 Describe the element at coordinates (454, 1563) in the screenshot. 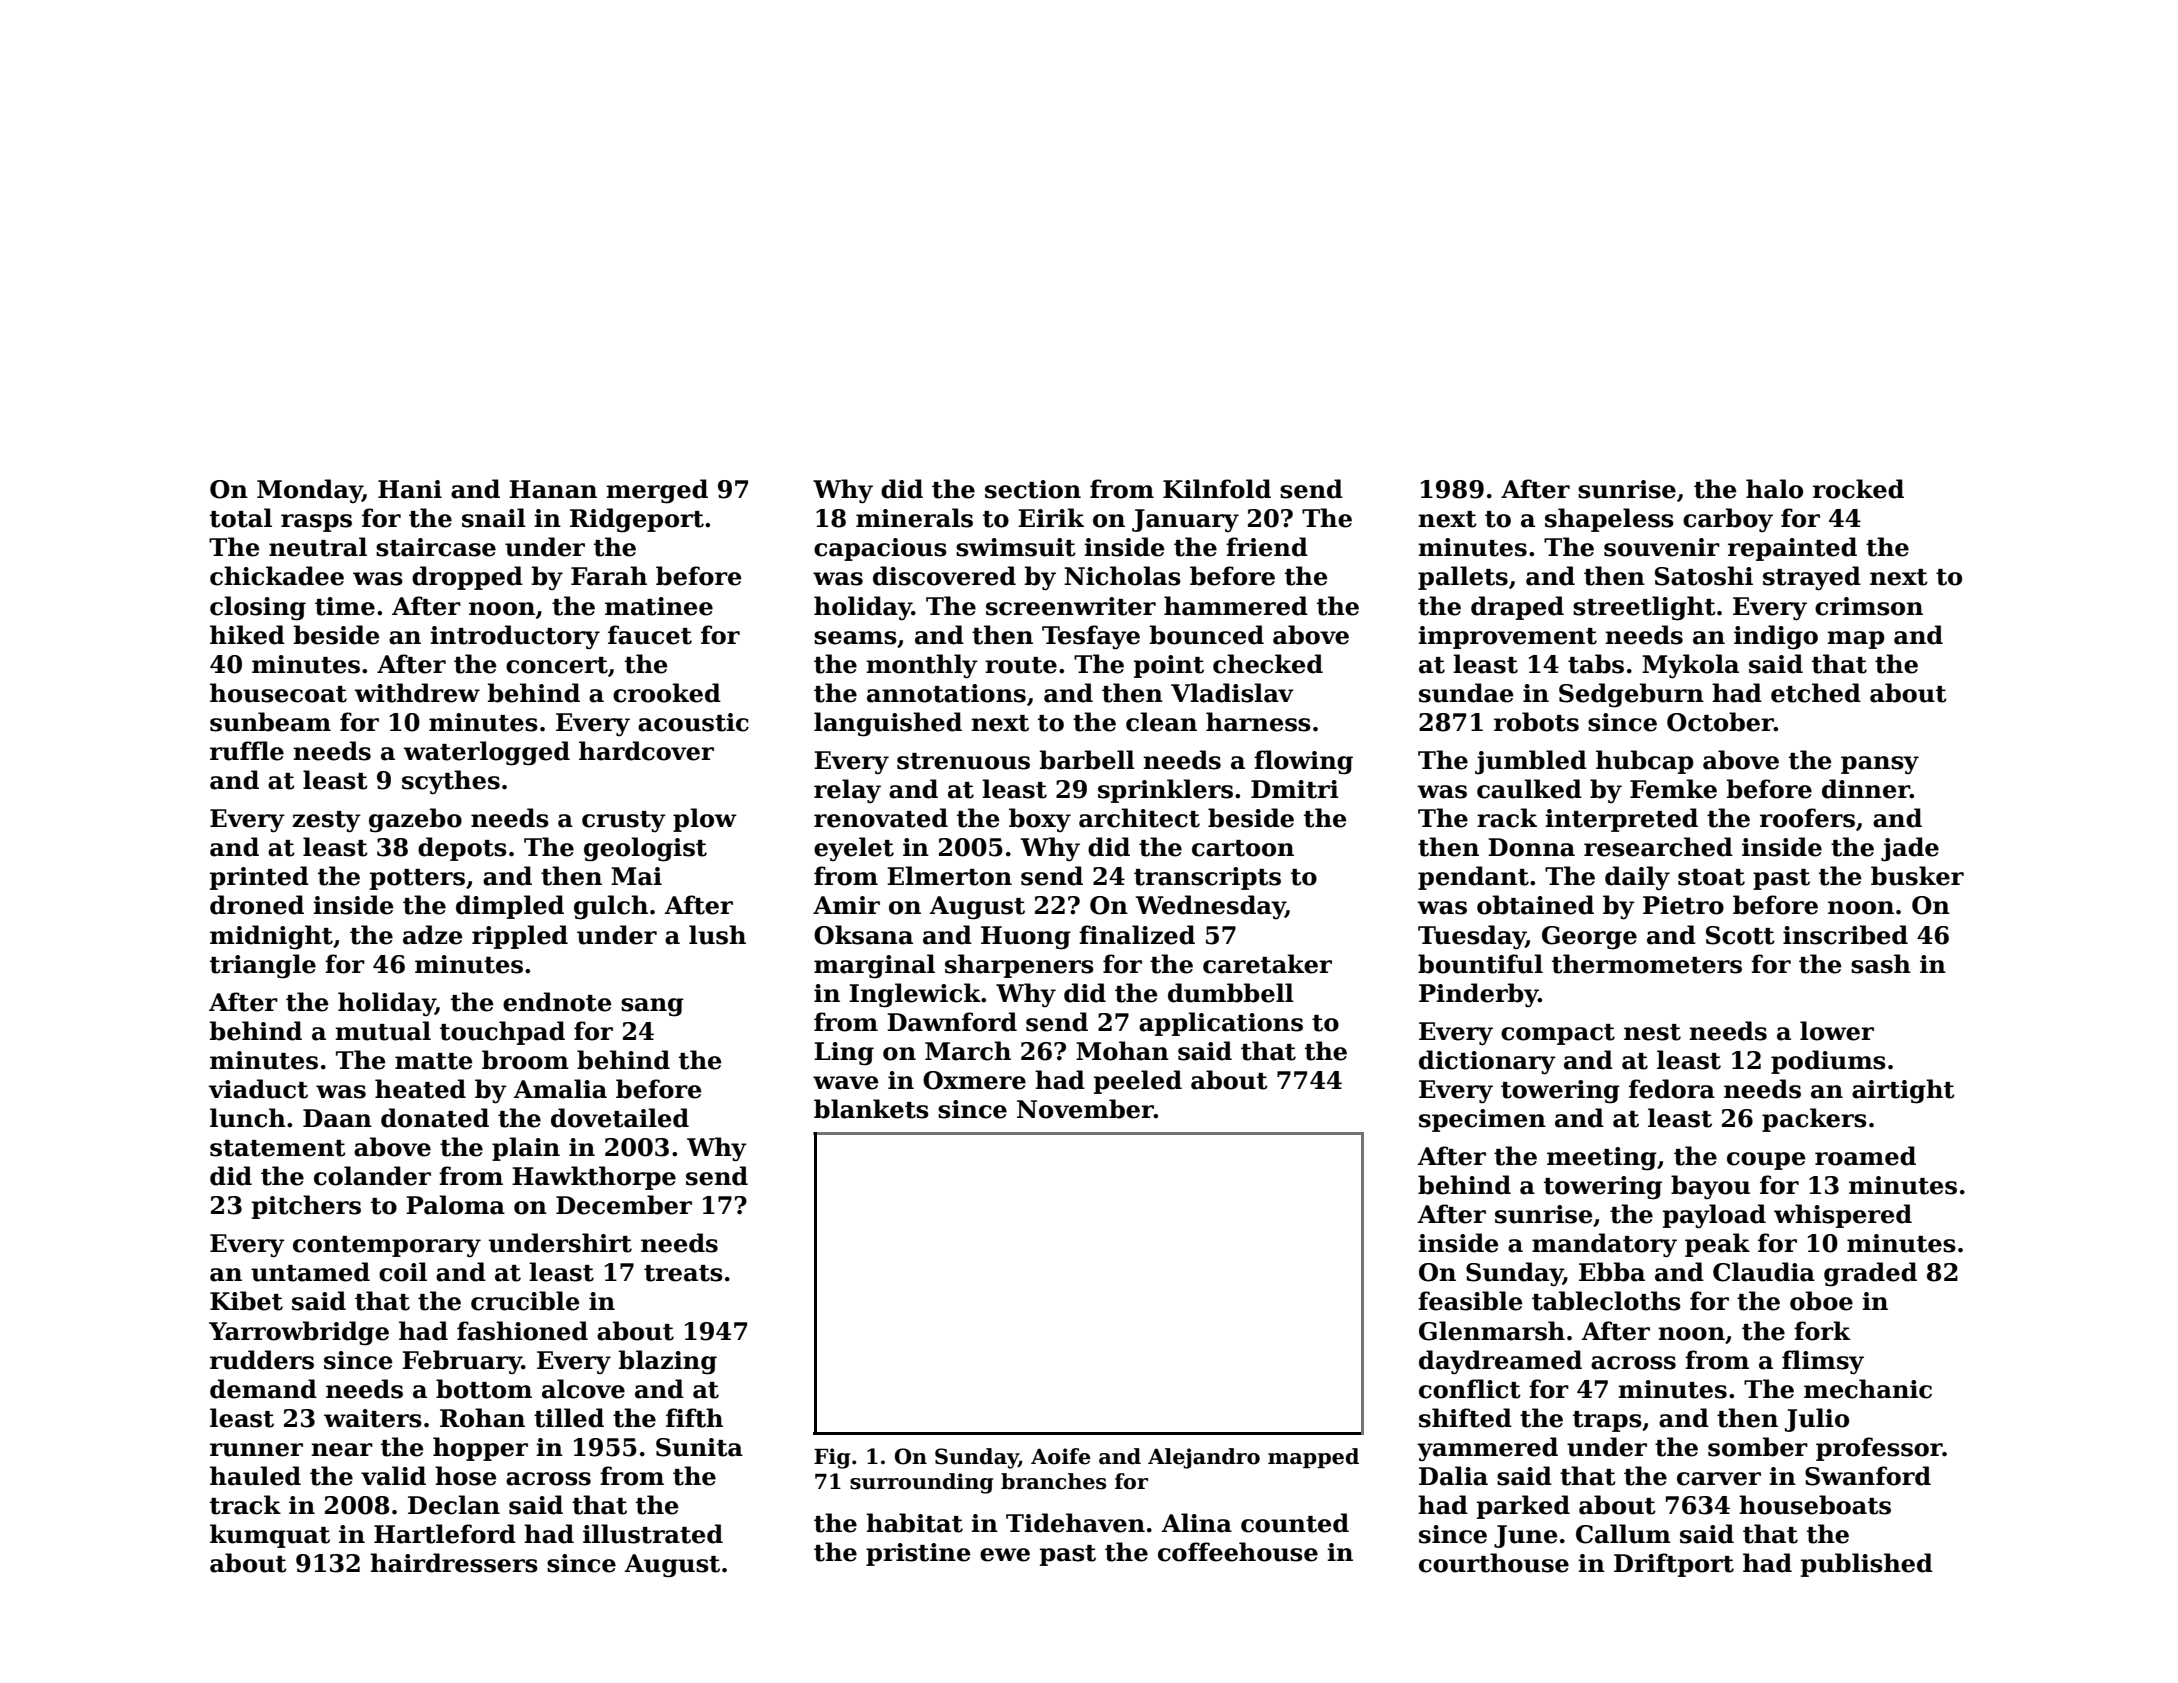

I see `hairdressers` at that location.
